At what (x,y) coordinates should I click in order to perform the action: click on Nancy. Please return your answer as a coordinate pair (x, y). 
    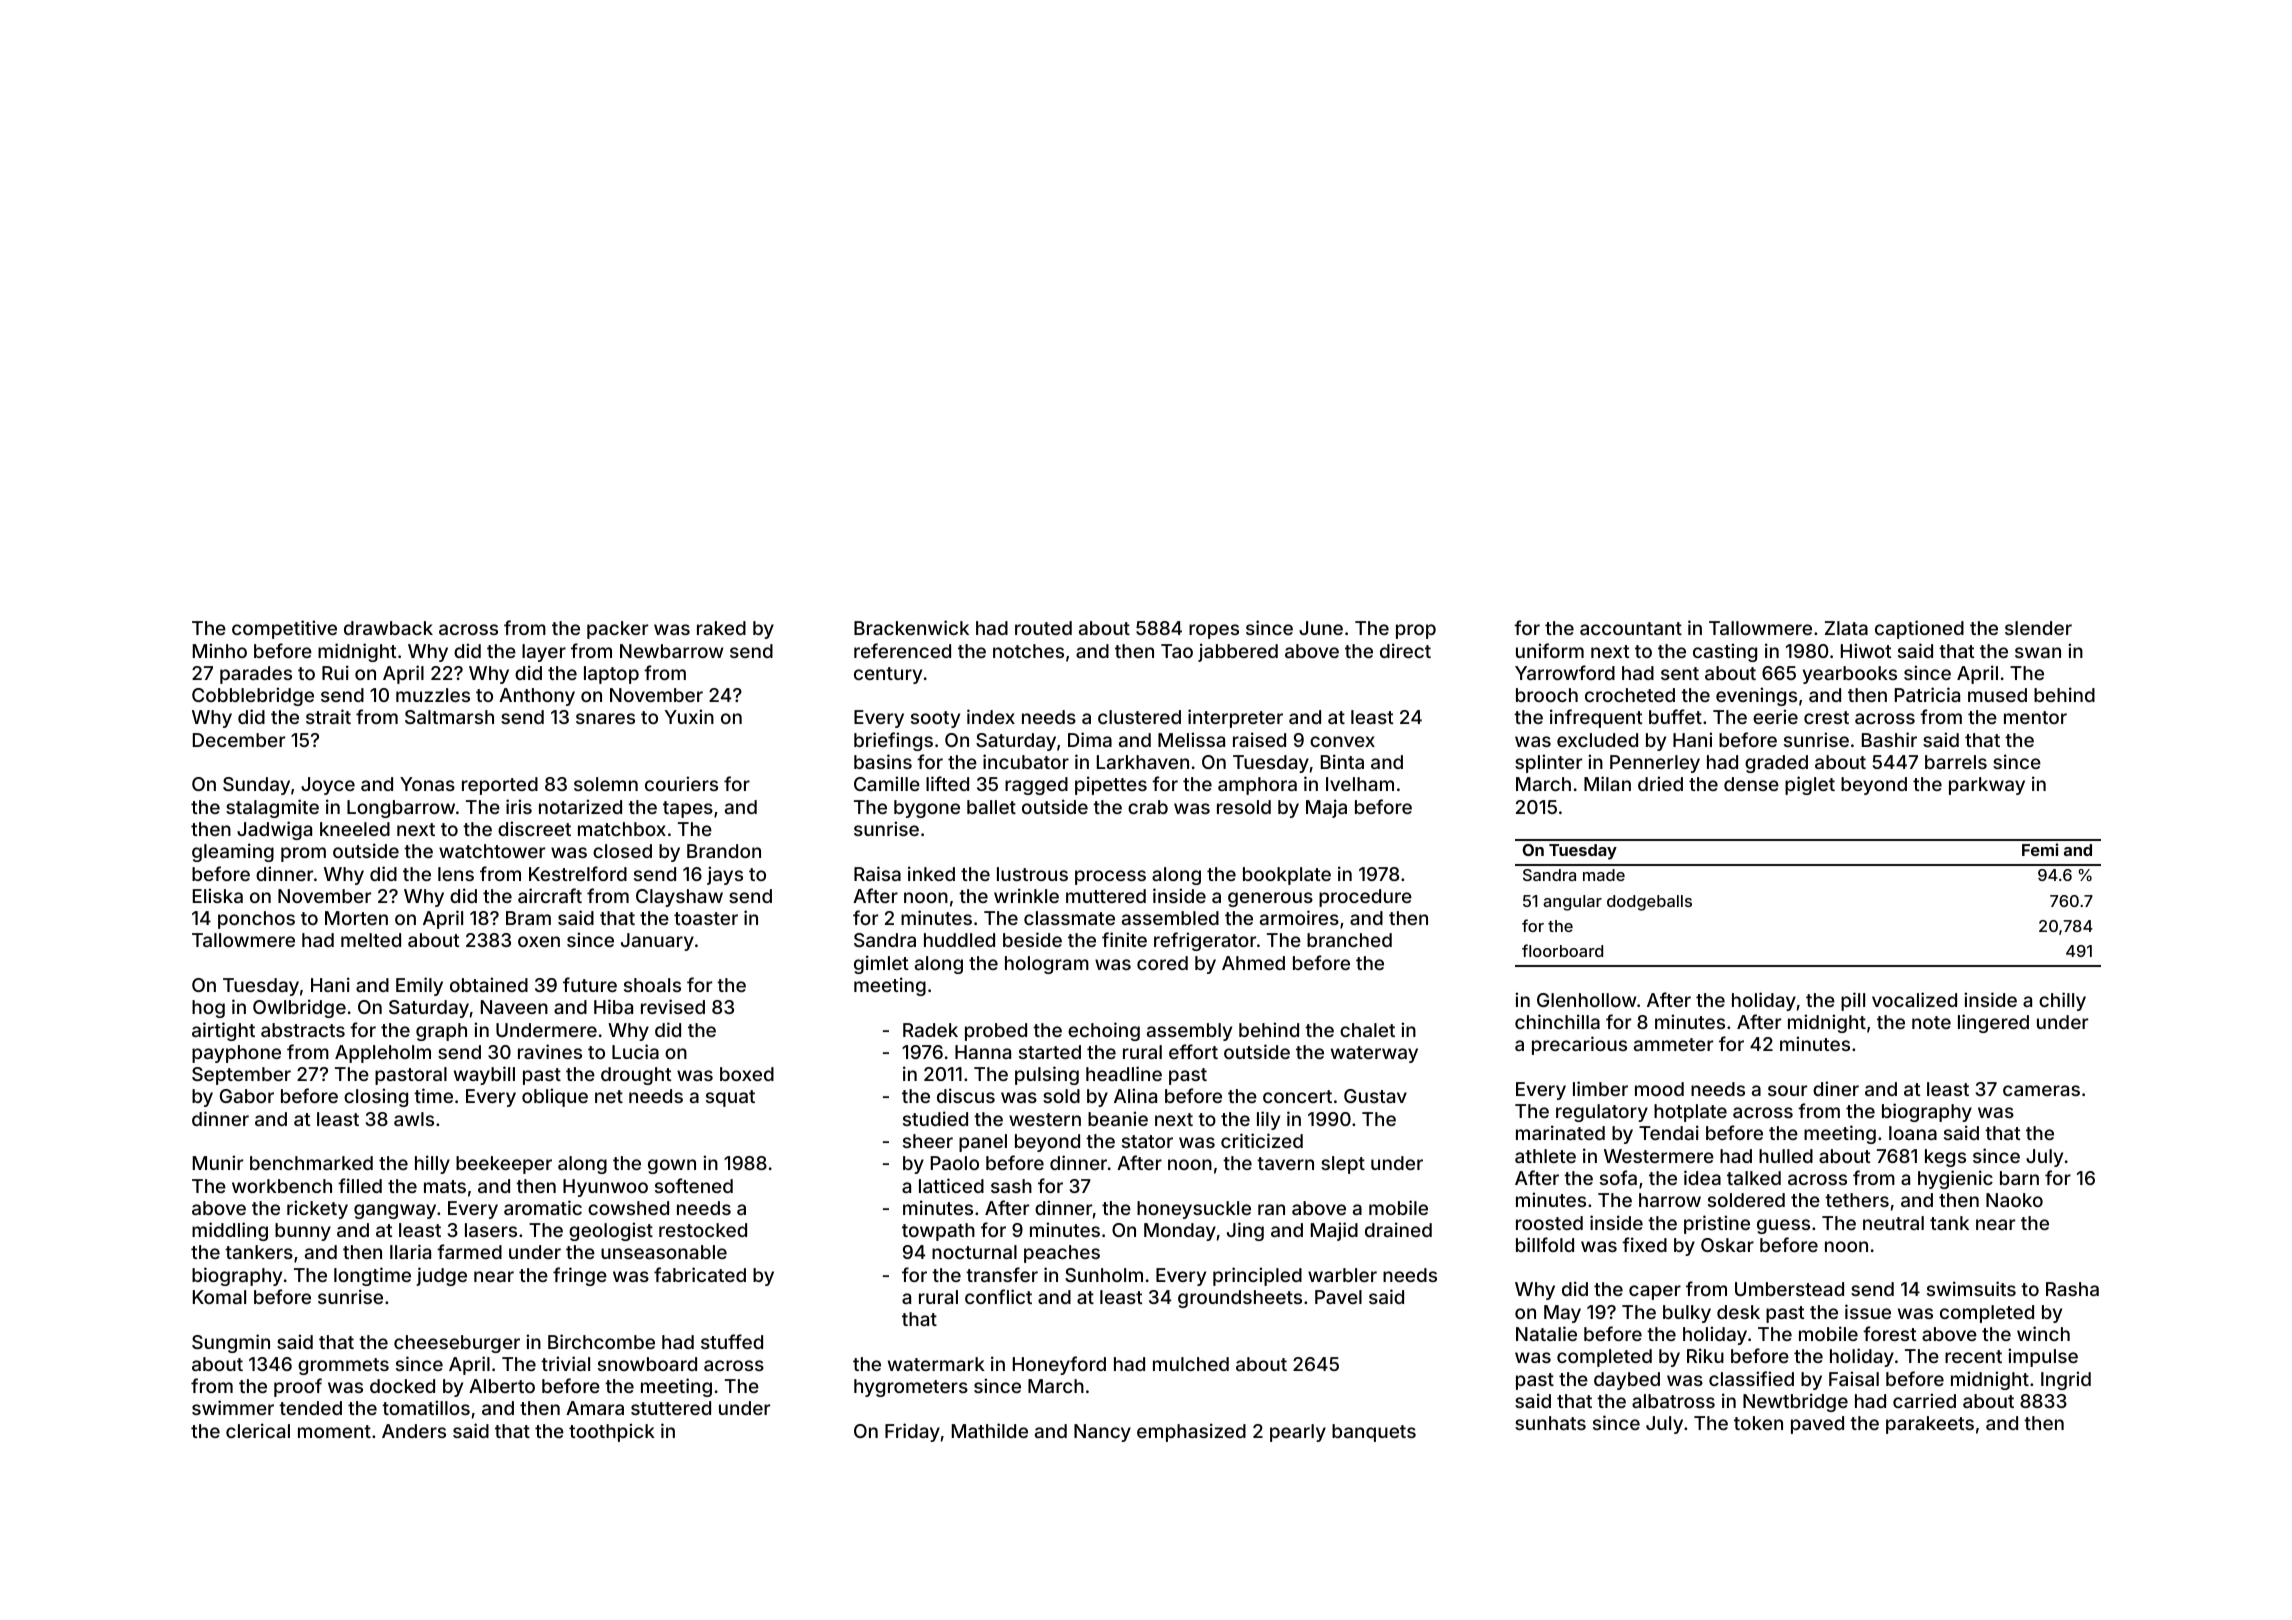
    Looking at the image, I should click on (1102, 1433).
